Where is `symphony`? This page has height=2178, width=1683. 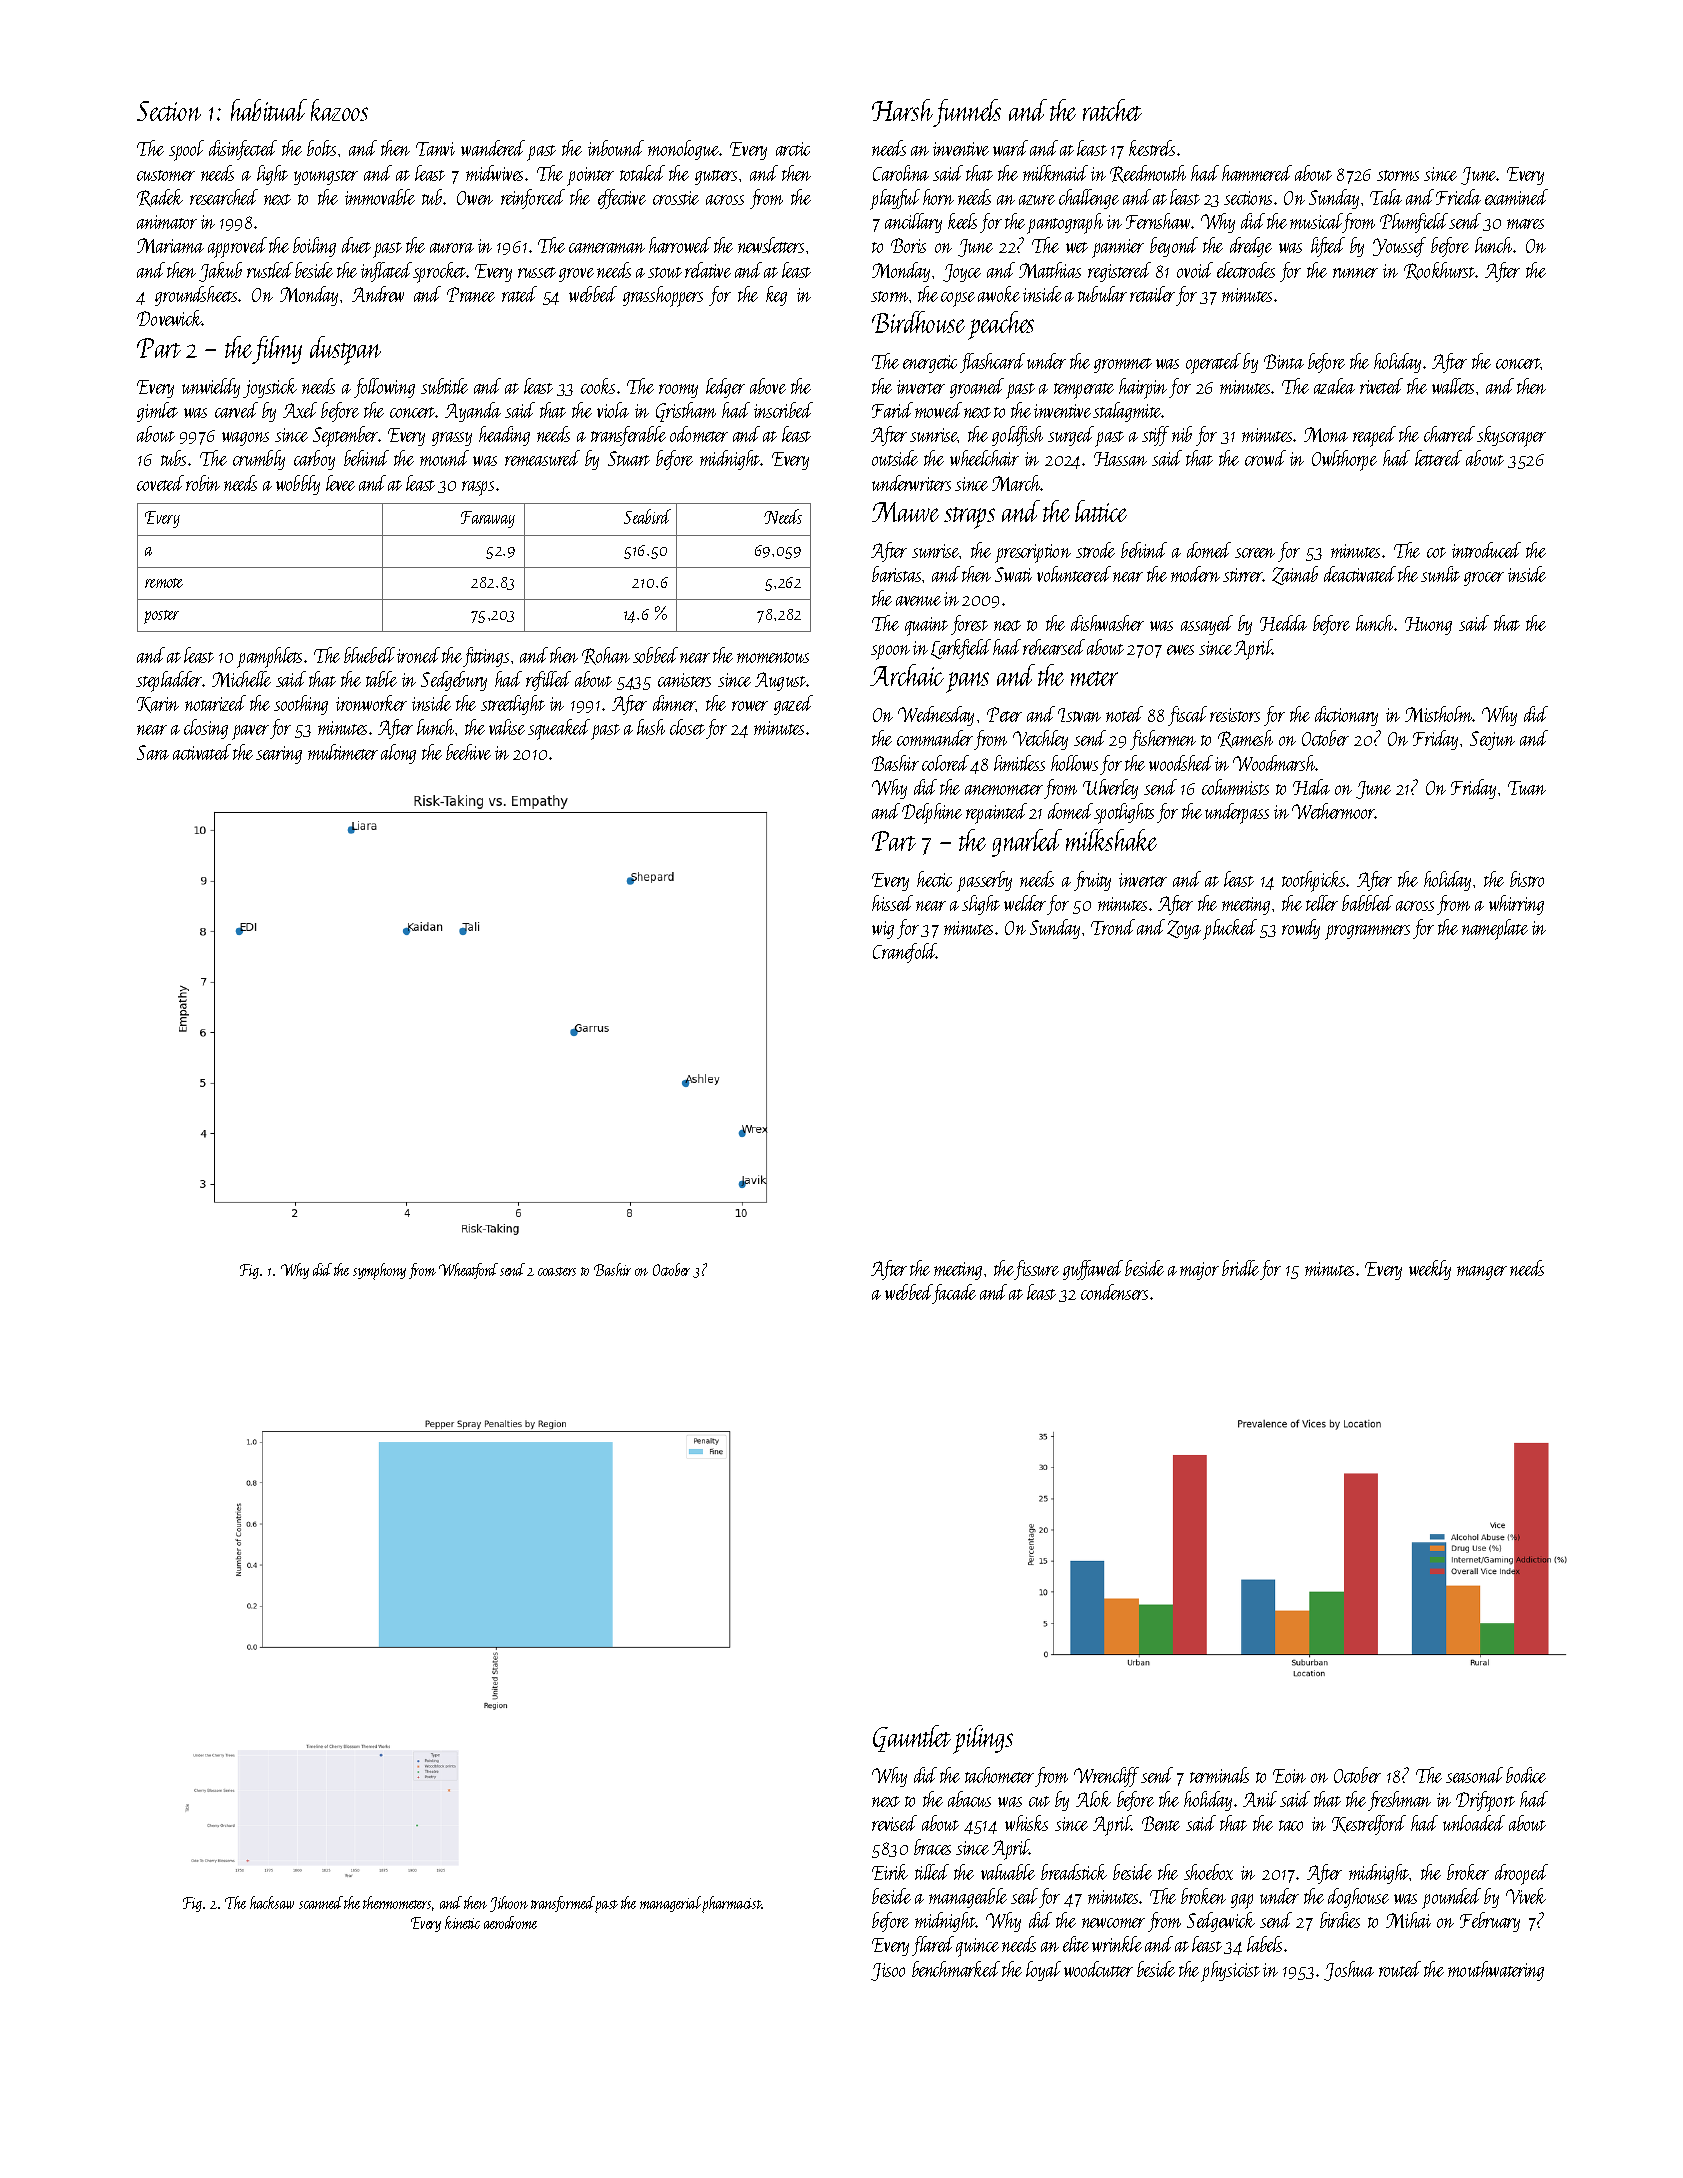
symphony is located at coordinates (379, 1271).
